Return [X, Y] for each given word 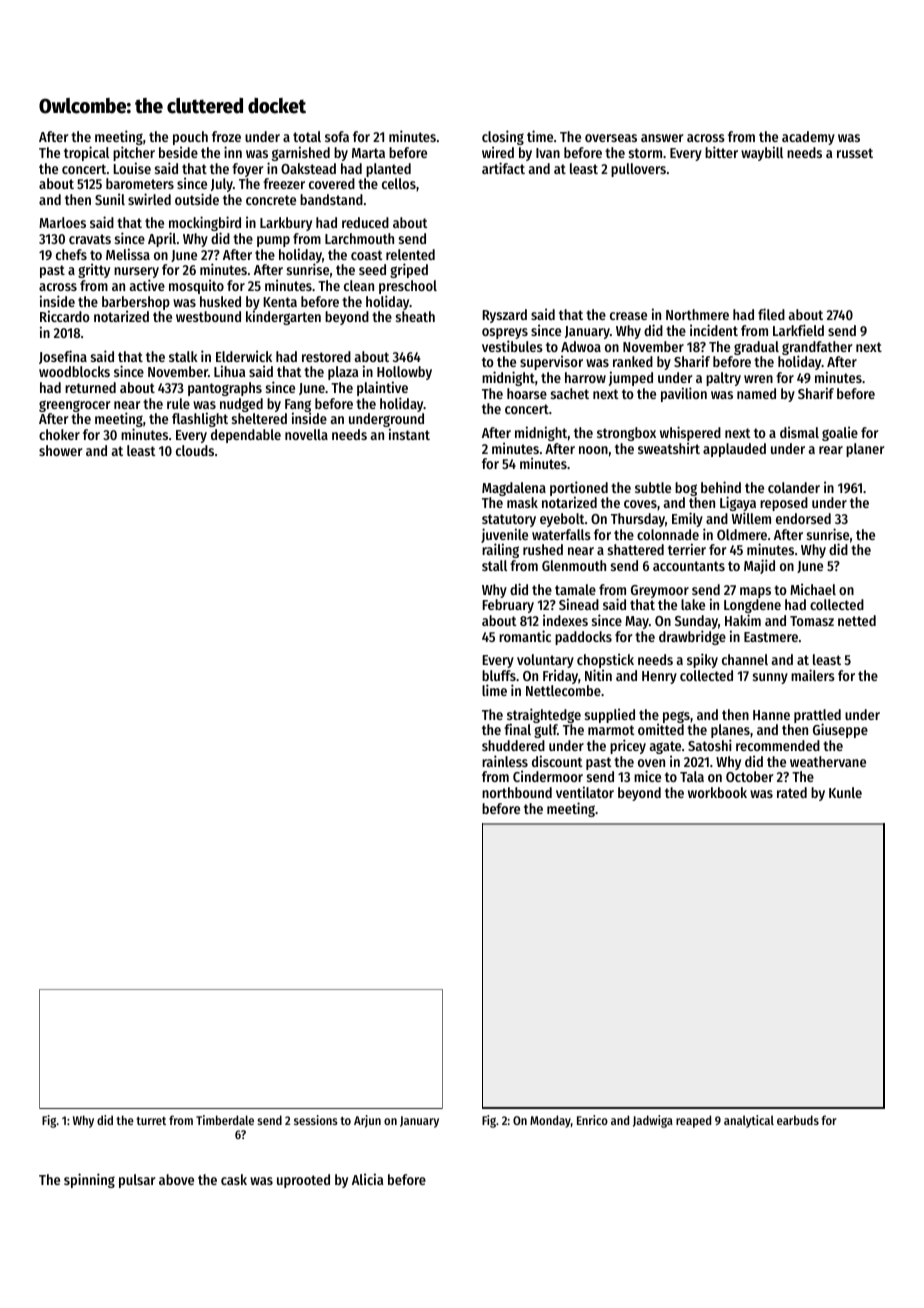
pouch [190, 138]
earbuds [798, 1120]
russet [855, 153]
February [508, 606]
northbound [517, 792]
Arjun [367, 1121]
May [637, 622]
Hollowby [404, 373]
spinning [89, 1180]
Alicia [367, 1179]
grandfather [817, 348]
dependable [246, 436]
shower [60, 450]
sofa [337, 136]
